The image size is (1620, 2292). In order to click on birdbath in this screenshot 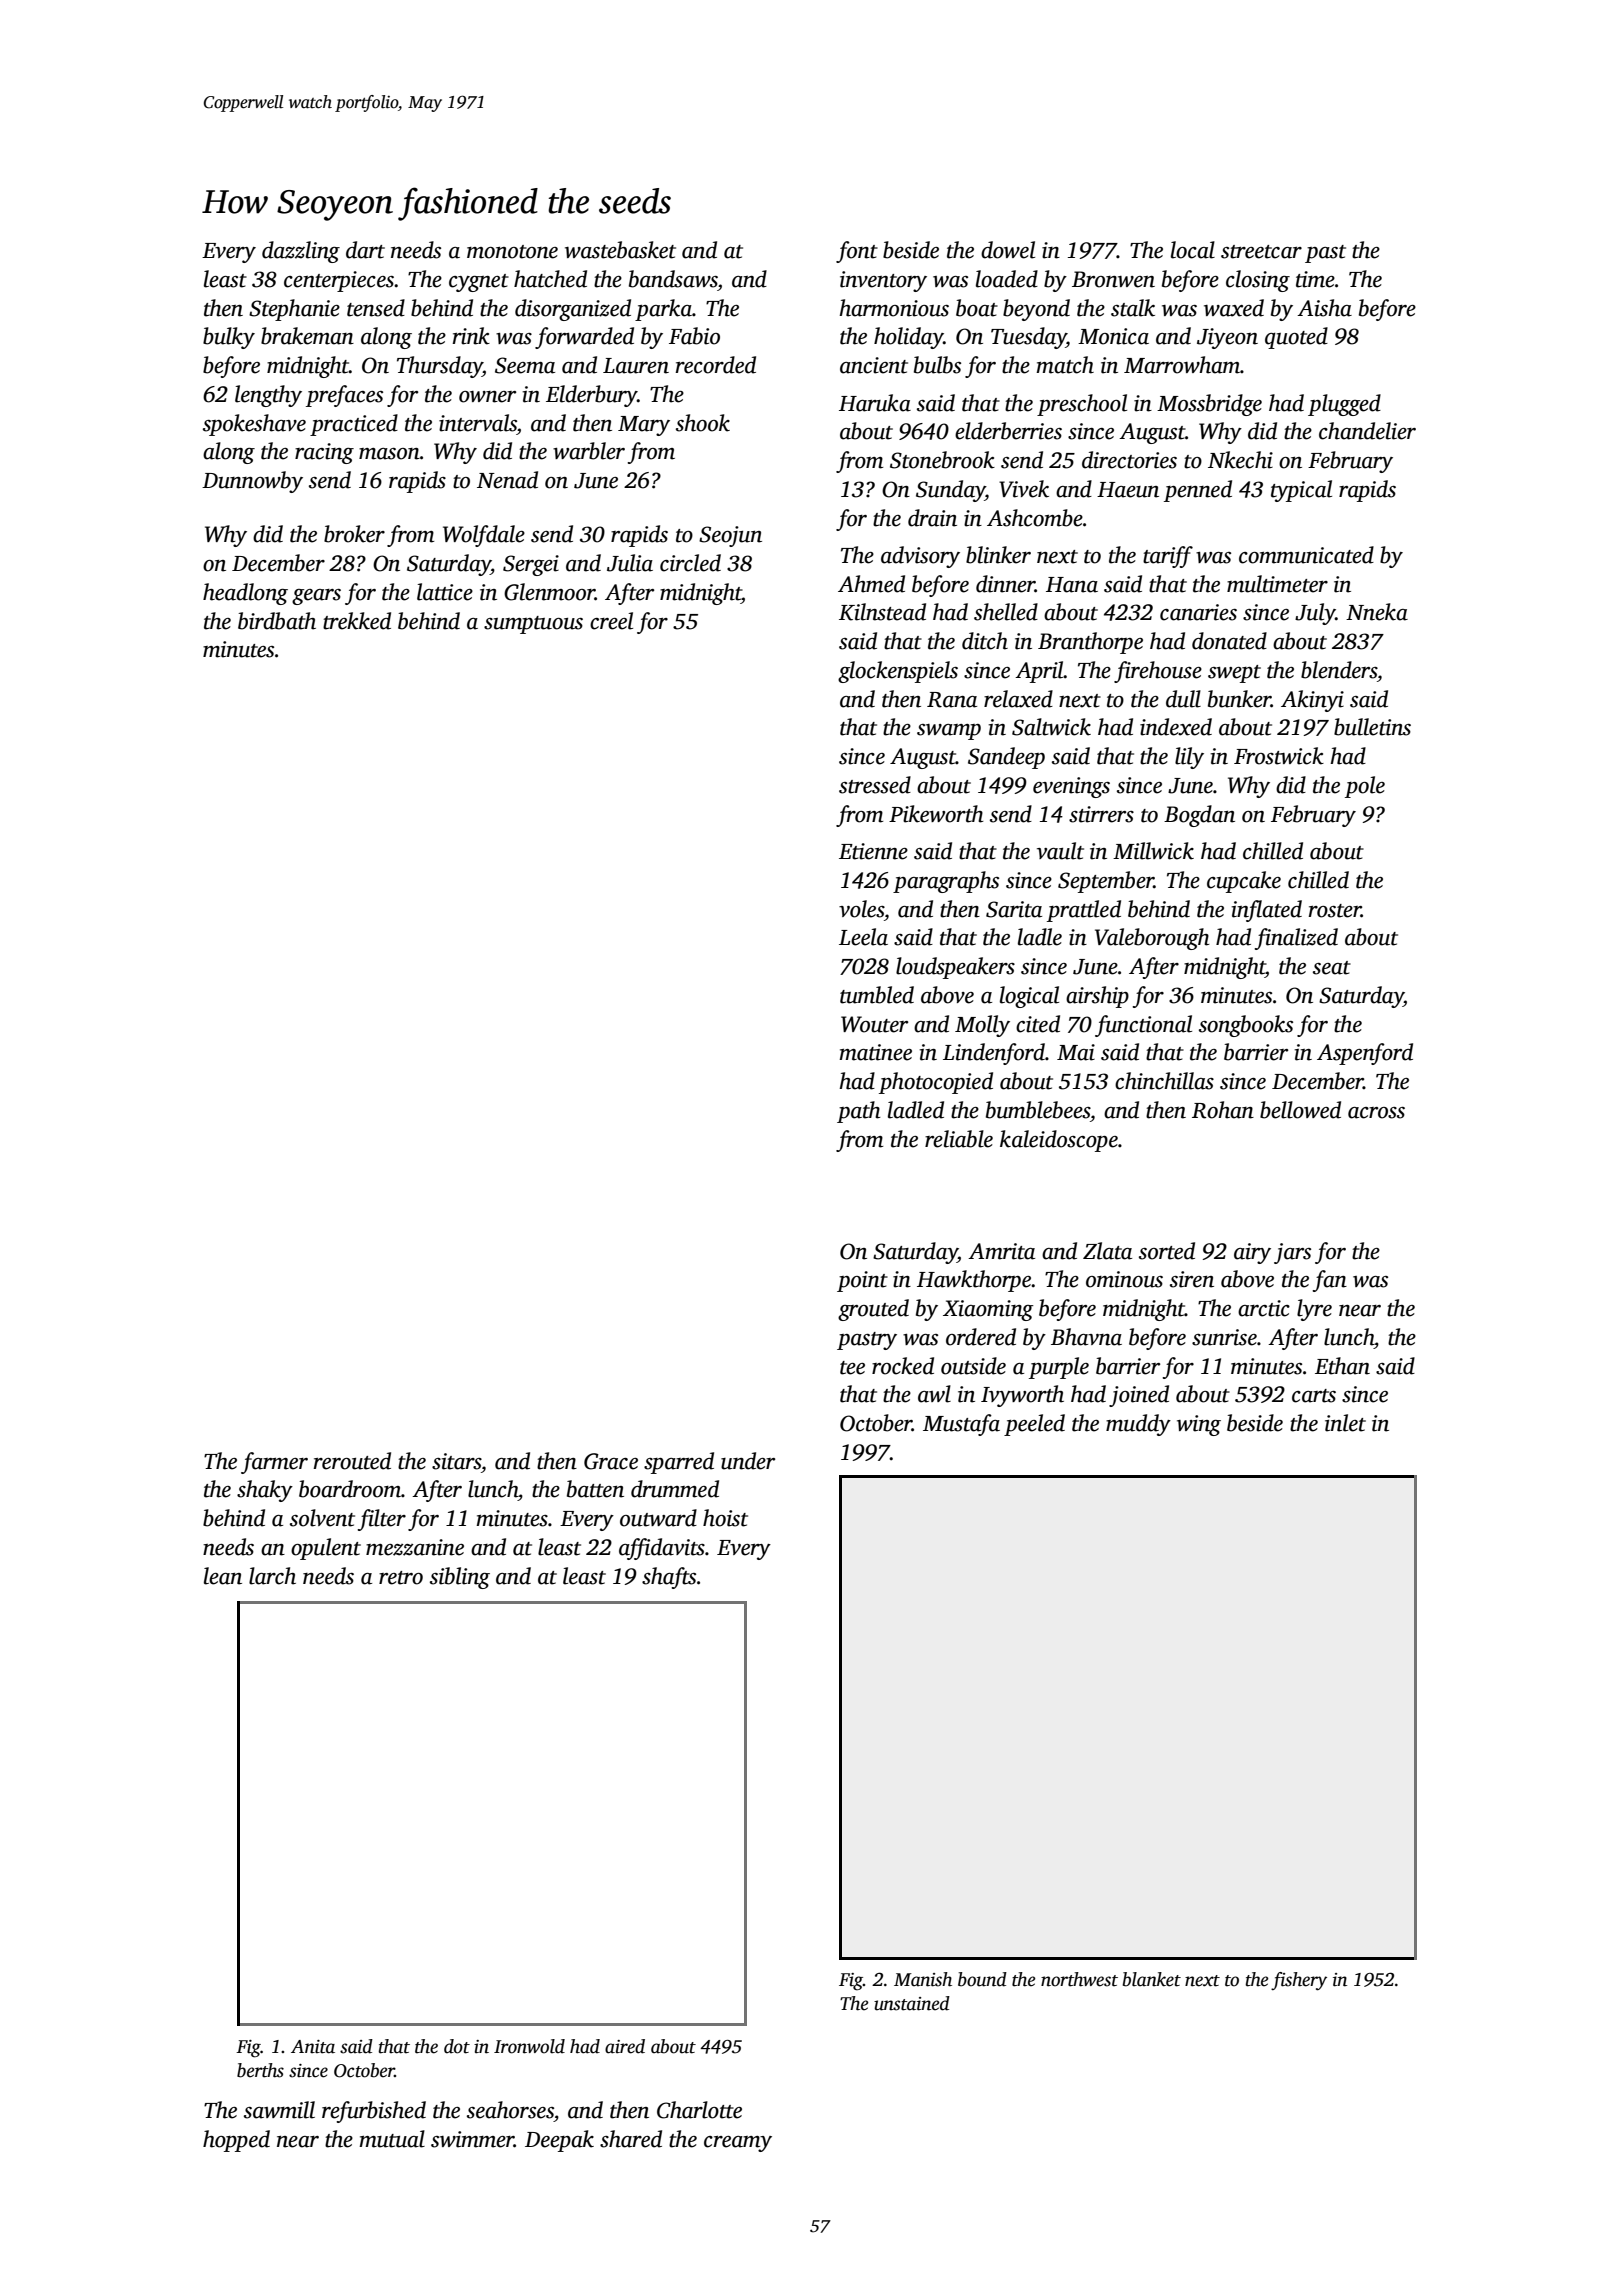, I will do `click(277, 621)`.
